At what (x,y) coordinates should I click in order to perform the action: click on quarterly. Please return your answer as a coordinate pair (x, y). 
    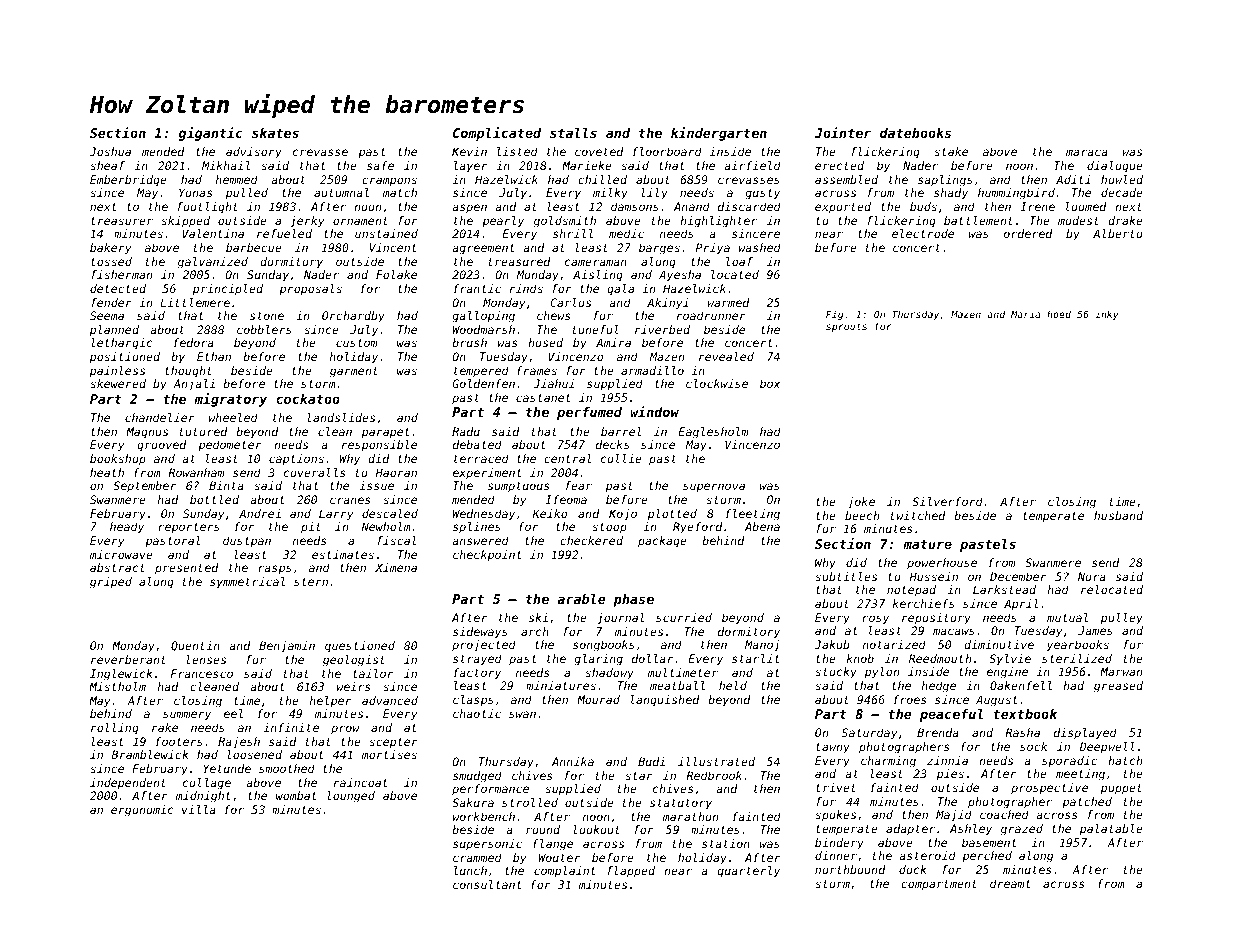
    Looking at the image, I should click on (749, 872).
